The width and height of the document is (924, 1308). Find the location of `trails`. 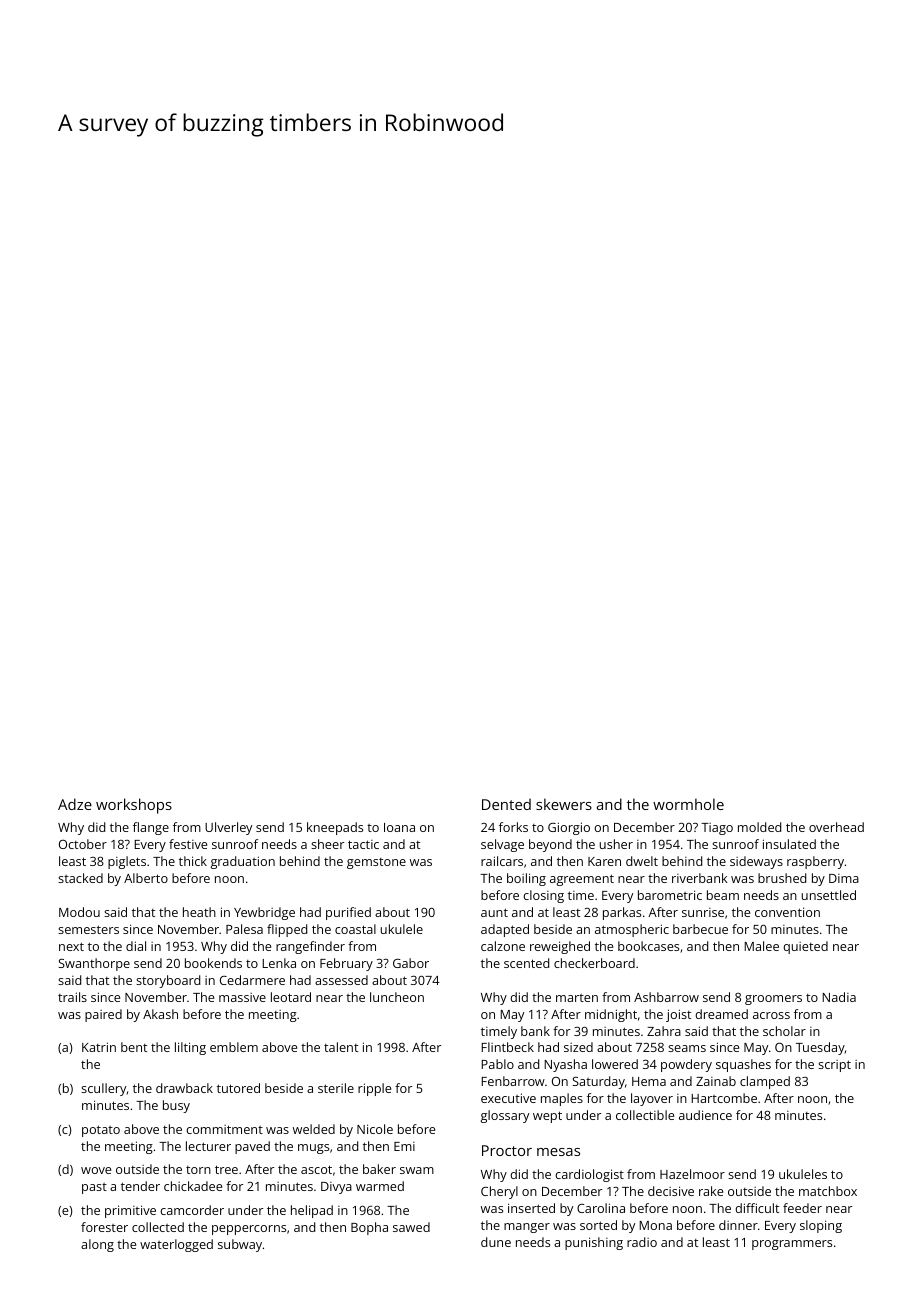

trails is located at coordinates (72, 997).
